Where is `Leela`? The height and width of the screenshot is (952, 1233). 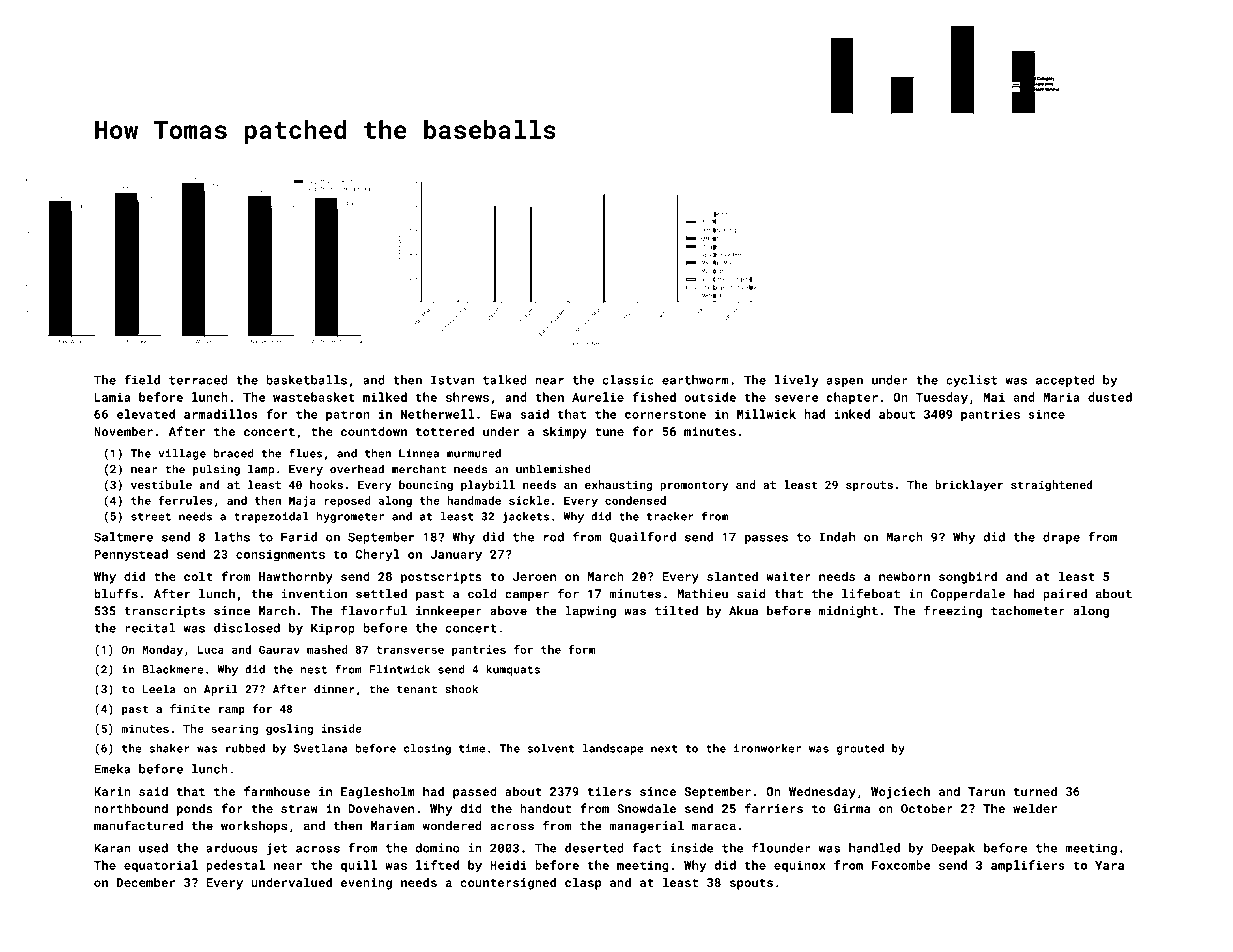 Leela is located at coordinates (159, 689).
